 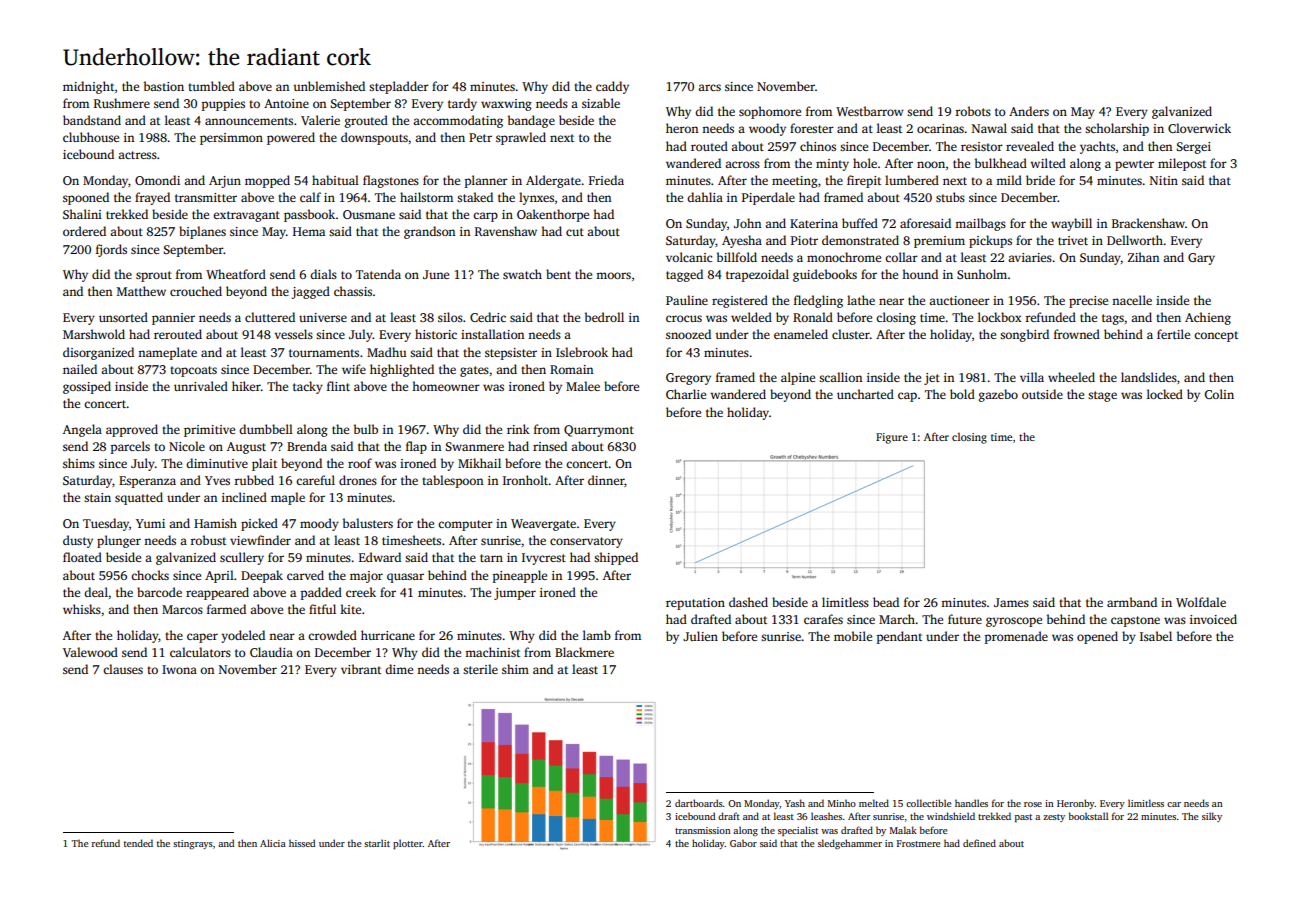 I want to click on premium, so click(x=939, y=242).
